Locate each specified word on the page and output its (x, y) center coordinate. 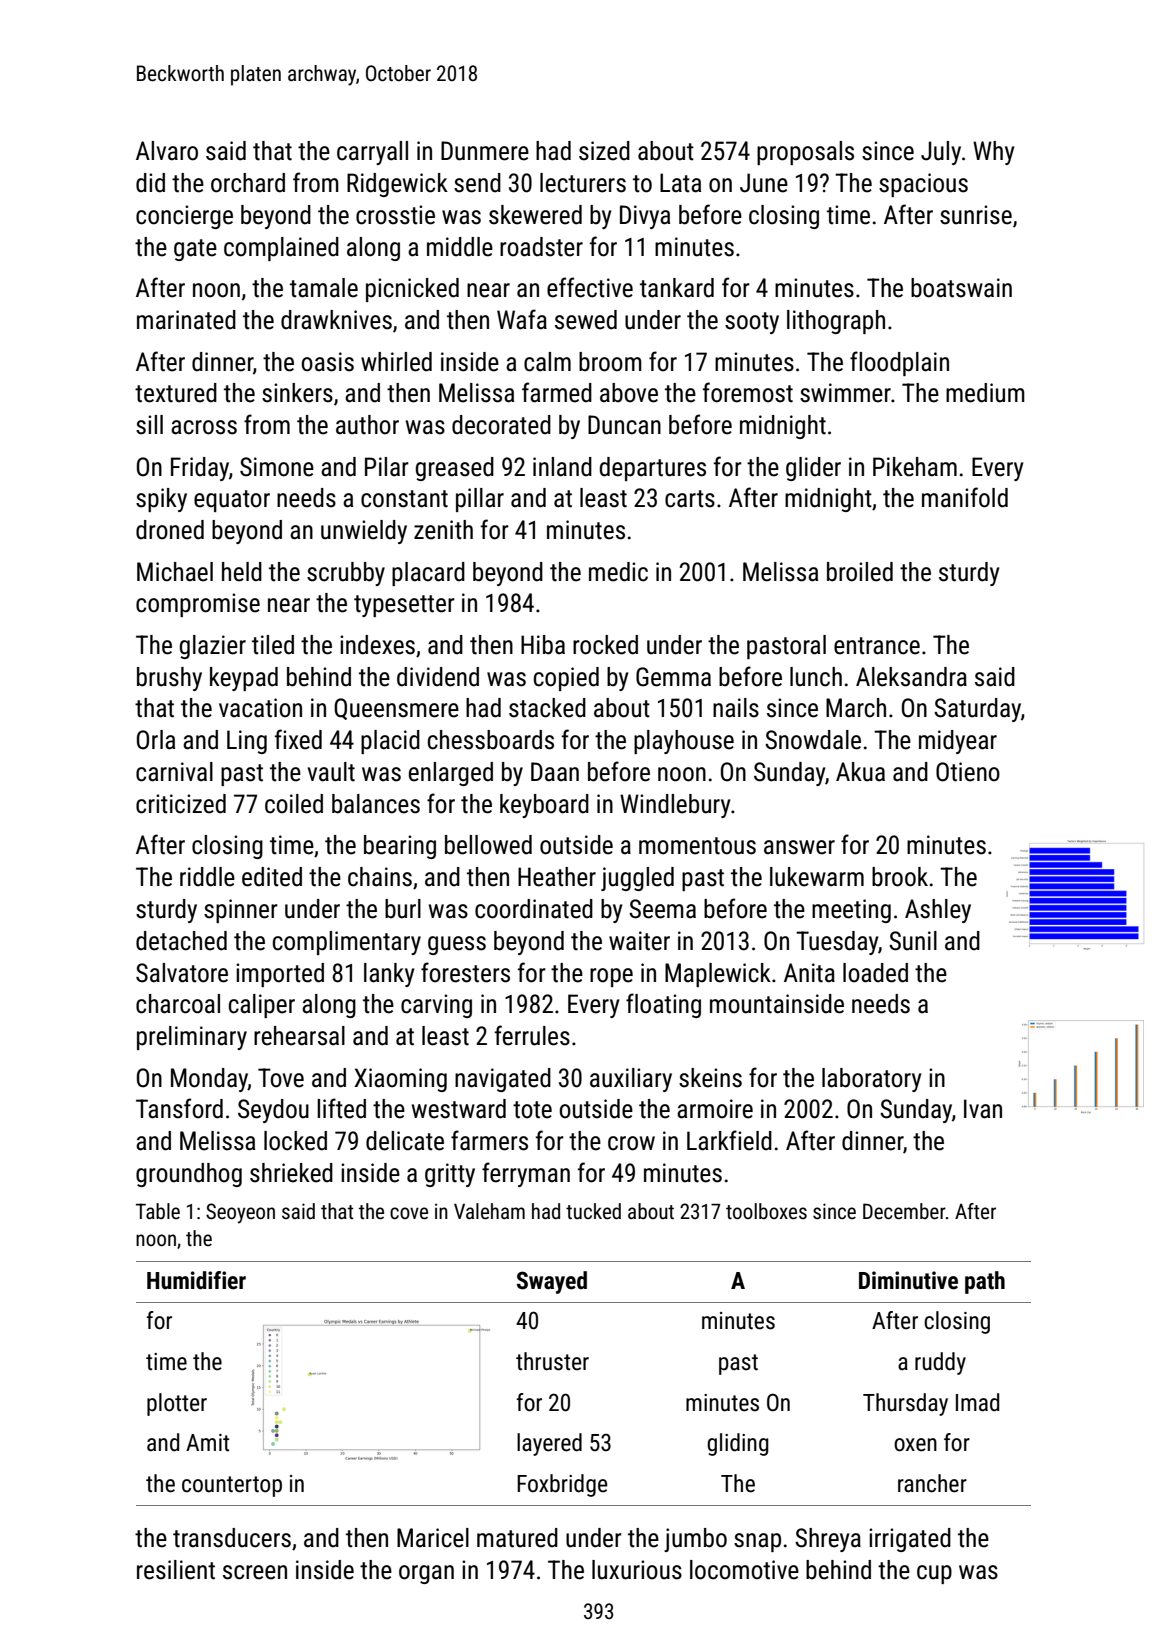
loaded (875, 973)
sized (604, 151)
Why (993, 153)
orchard (248, 183)
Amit (207, 1443)
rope (611, 977)
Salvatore (182, 973)
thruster (552, 1361)
